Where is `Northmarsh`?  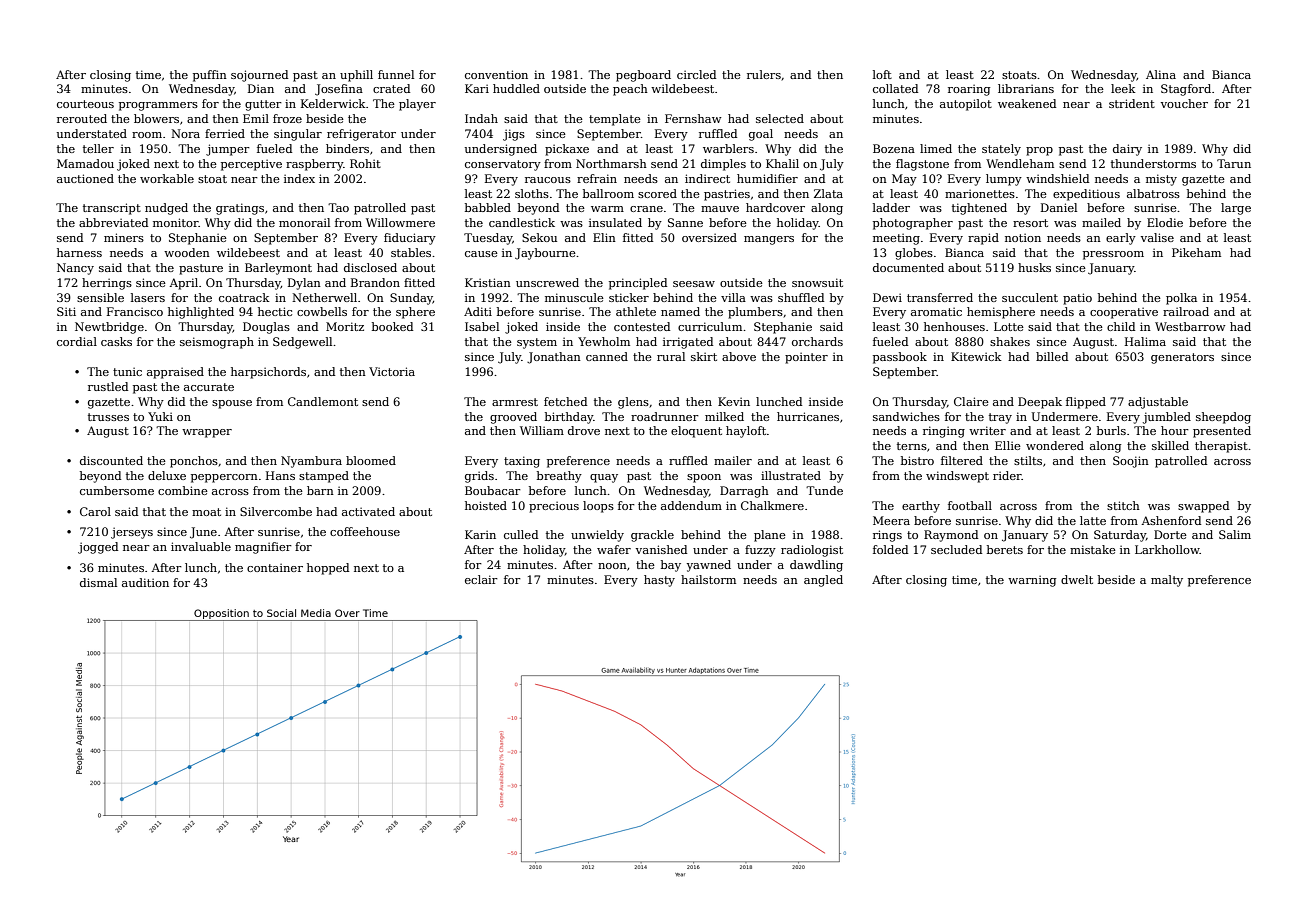
Northmarsh is located at coordinates (611, 163).
